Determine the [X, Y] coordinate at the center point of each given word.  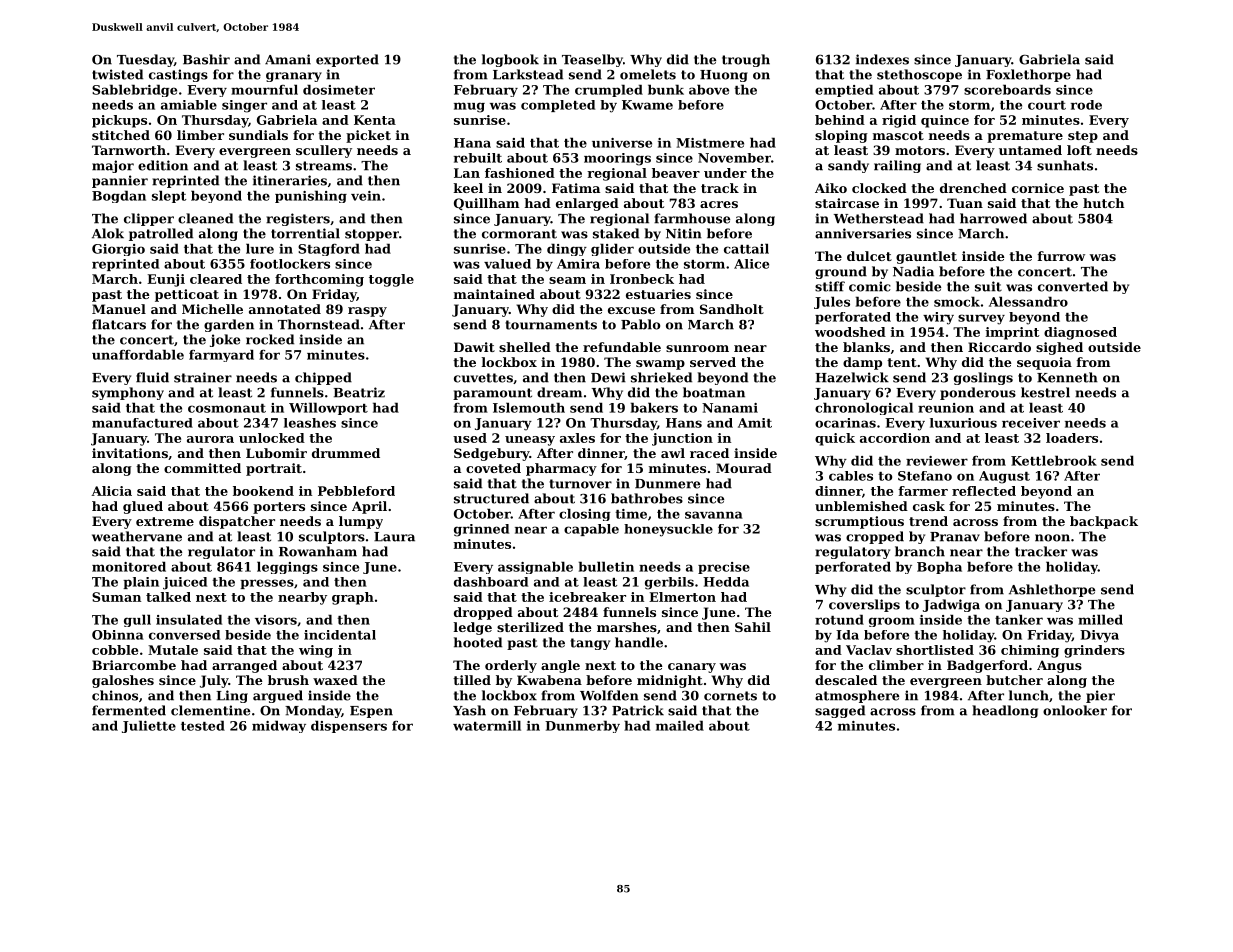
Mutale [173, 650]
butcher [1014, 680]
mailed [680, 725]
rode [1086, 105]
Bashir [206, 59]
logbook [510, 60]
